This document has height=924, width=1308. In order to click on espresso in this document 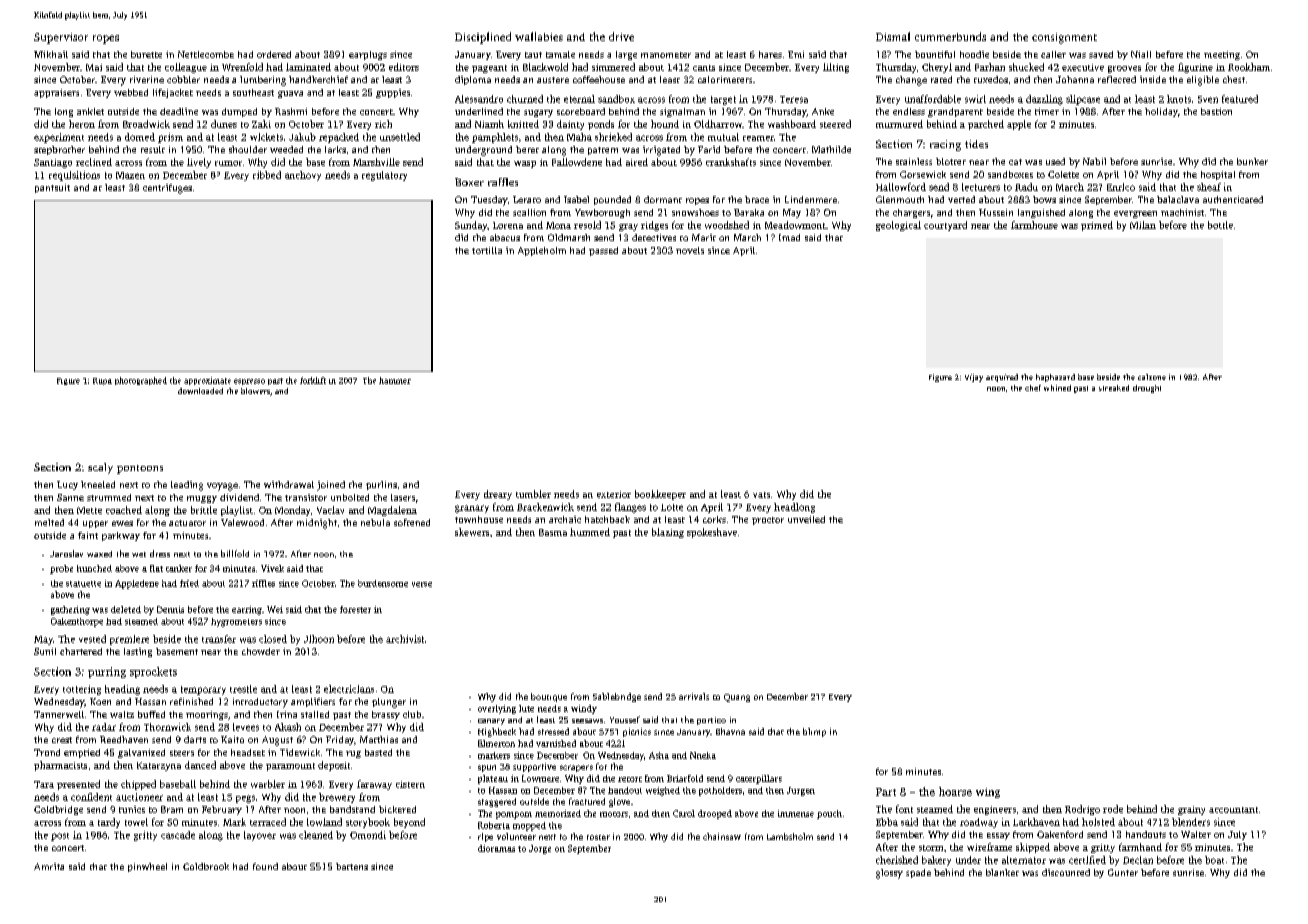, I will do `click(249, 382)`.
